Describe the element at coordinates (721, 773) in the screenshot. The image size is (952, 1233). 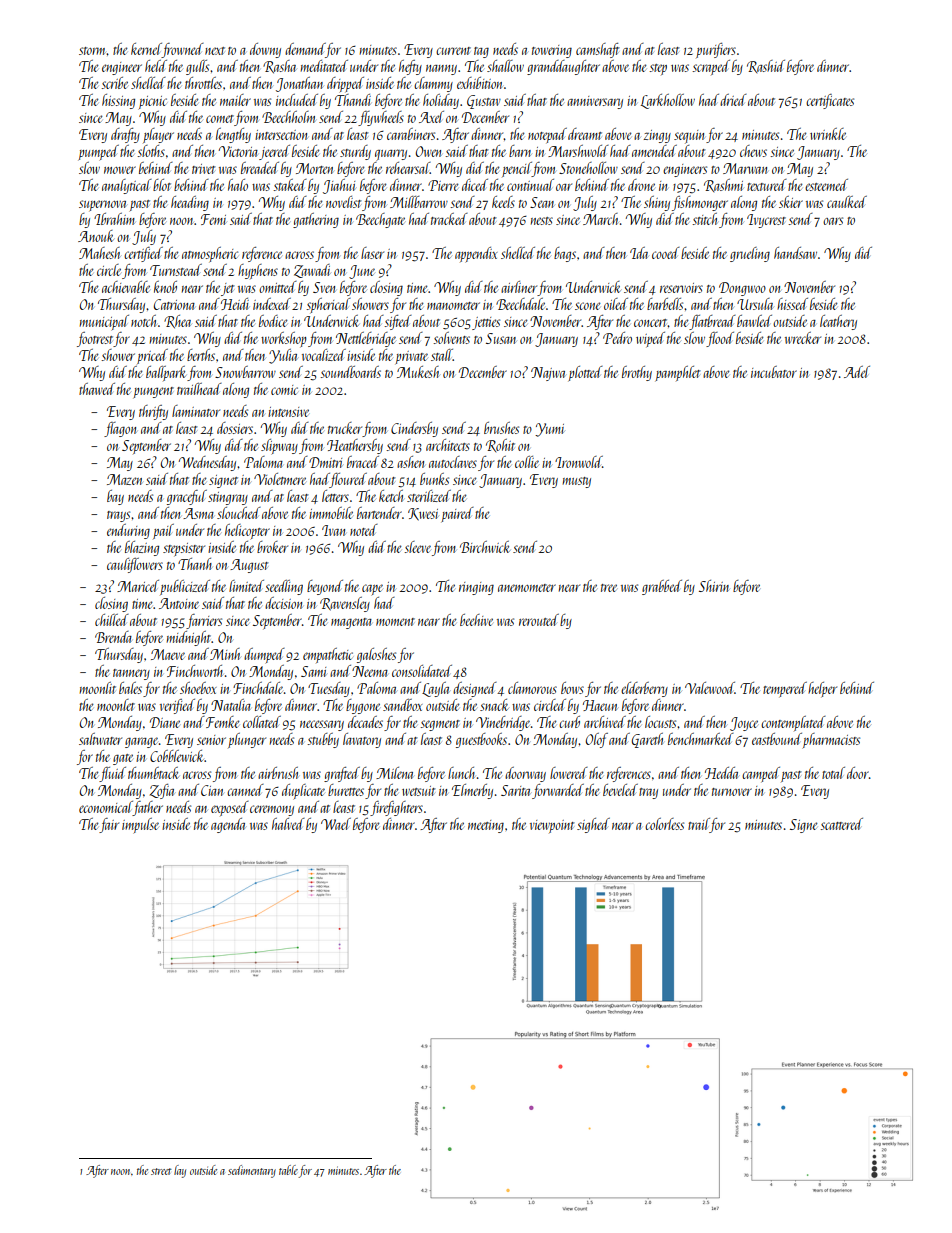
I see `Hedda` at that location.
